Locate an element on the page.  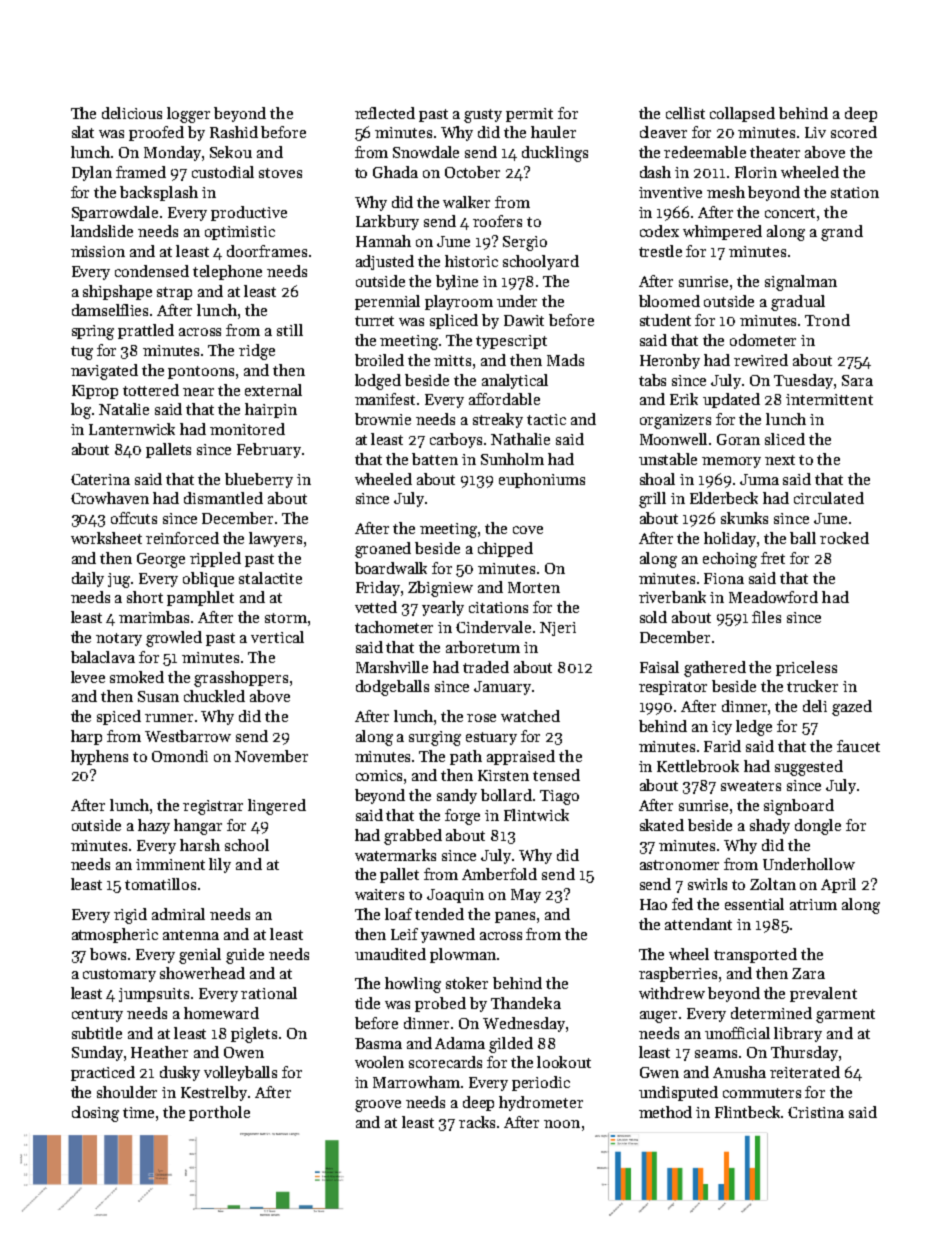
mission is located at coordinates (98, 251).
